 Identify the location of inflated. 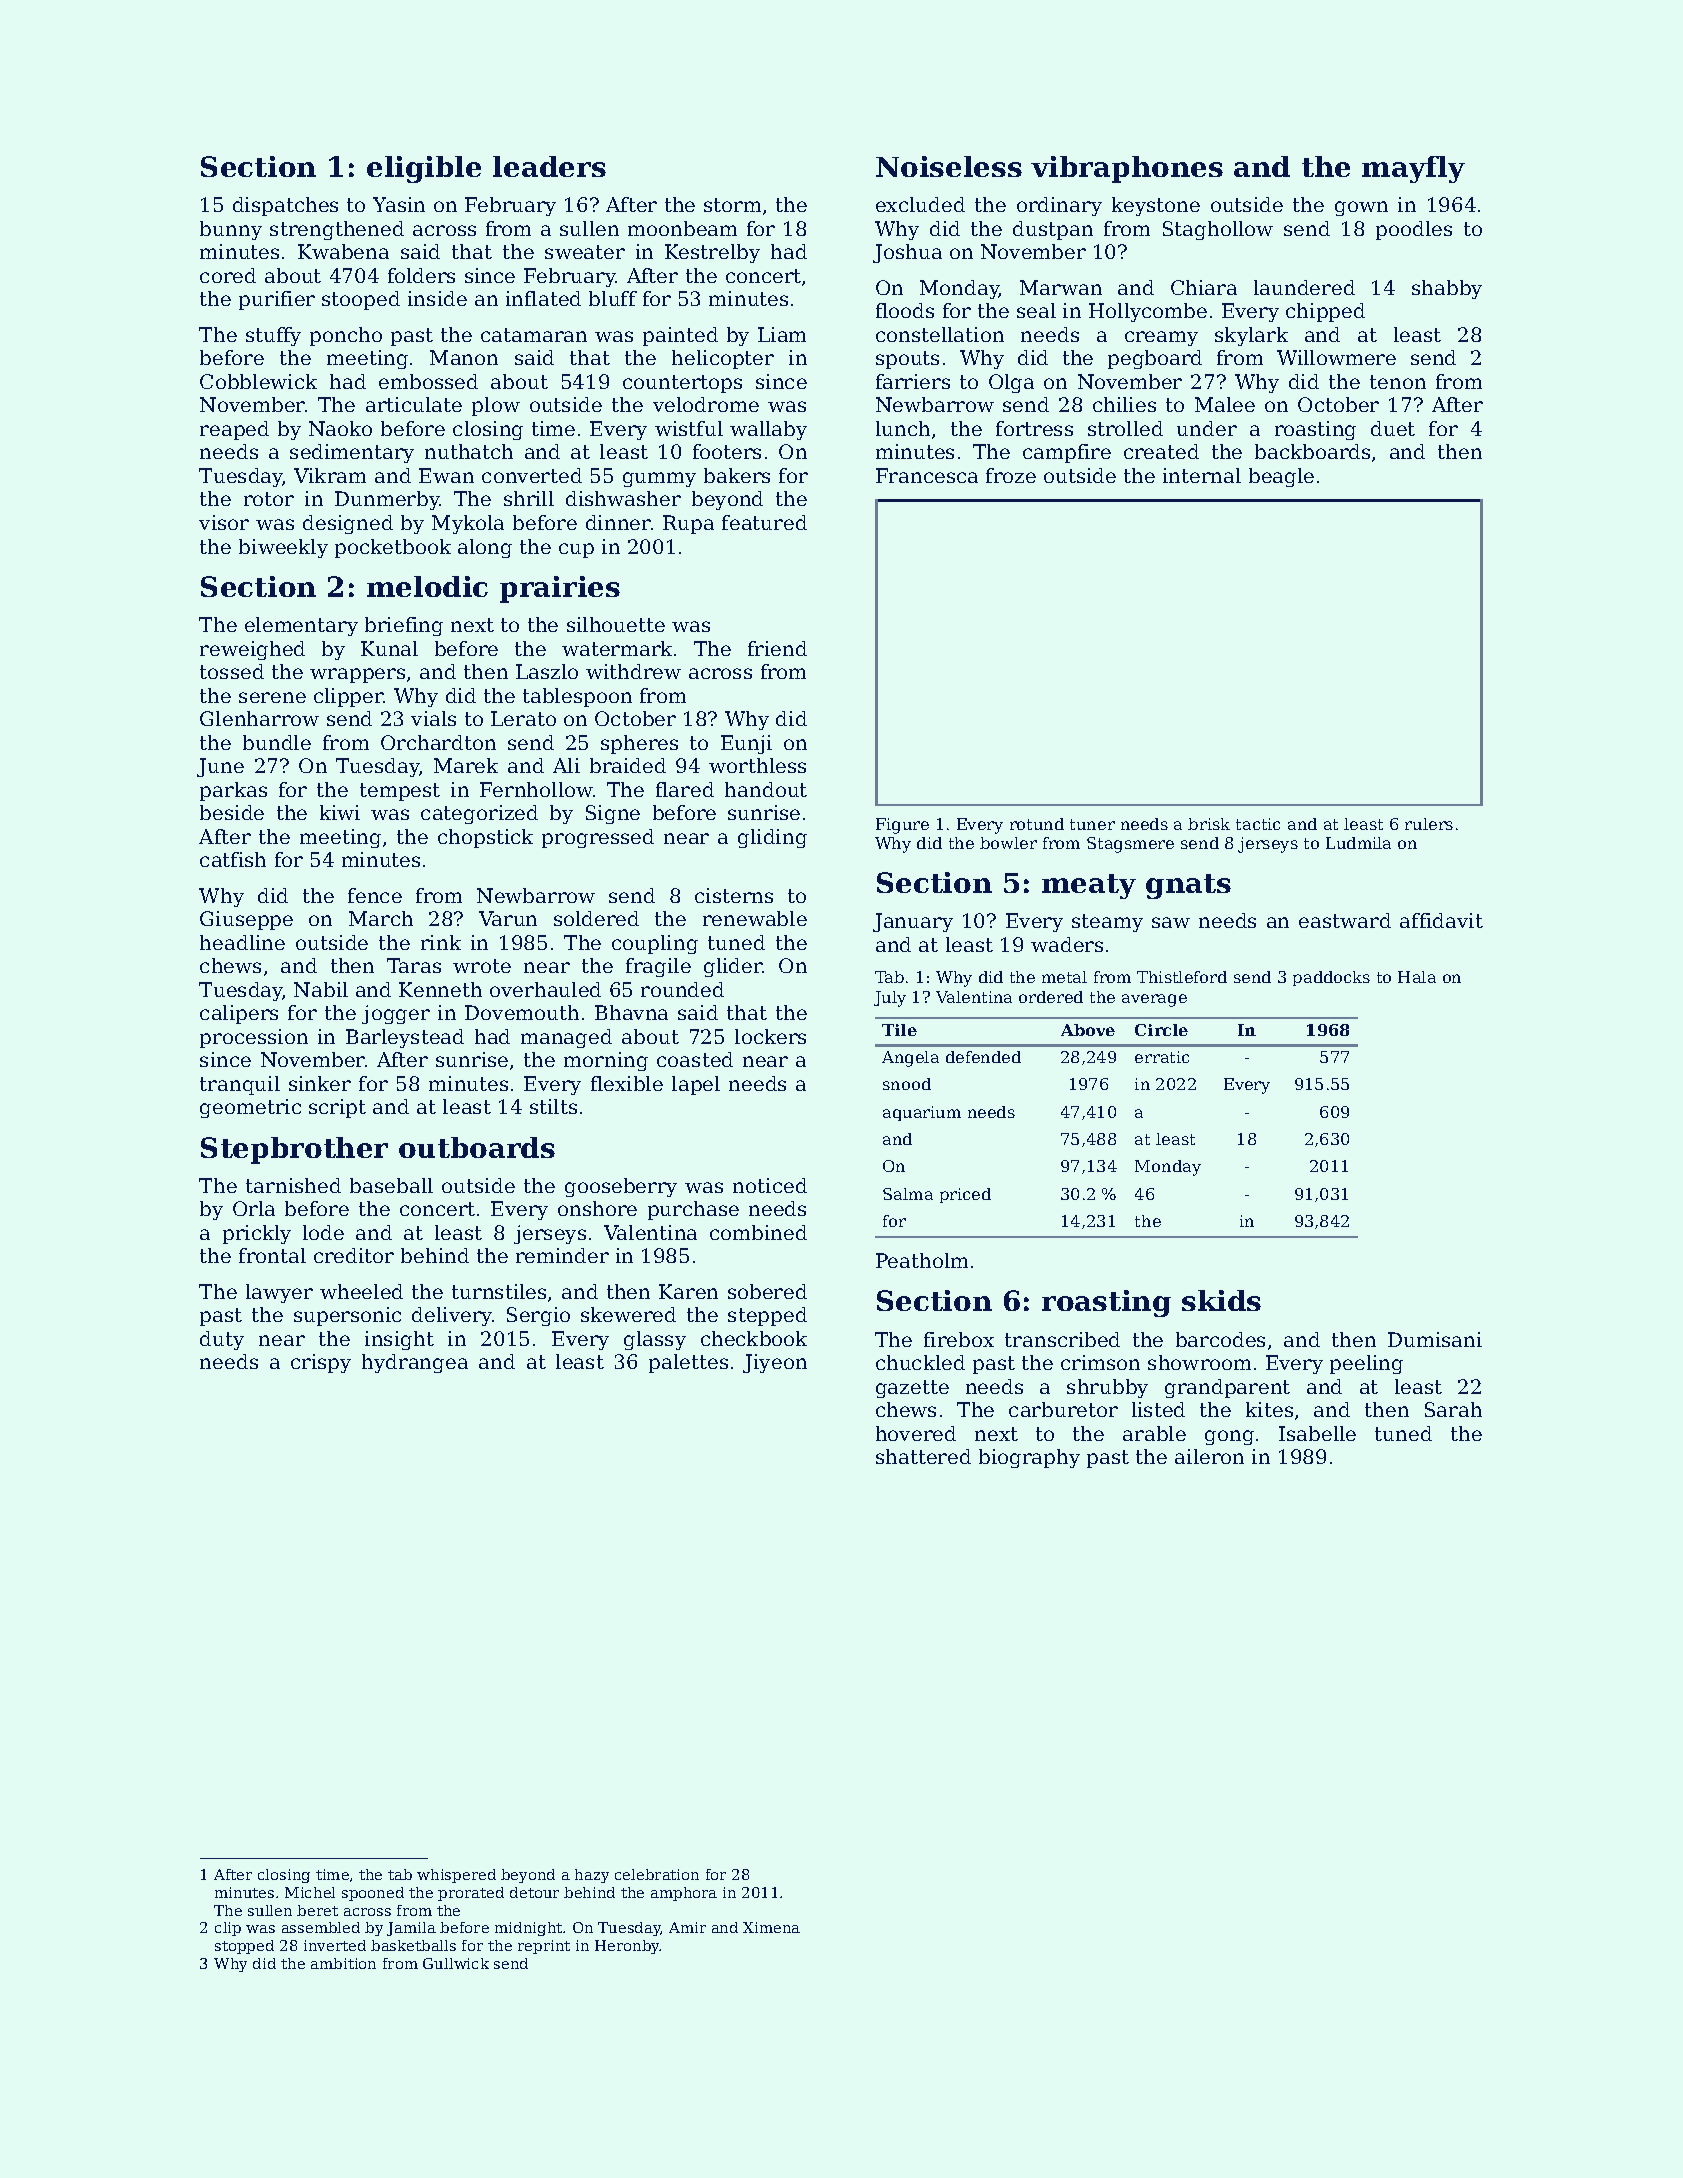
(543, 298).
